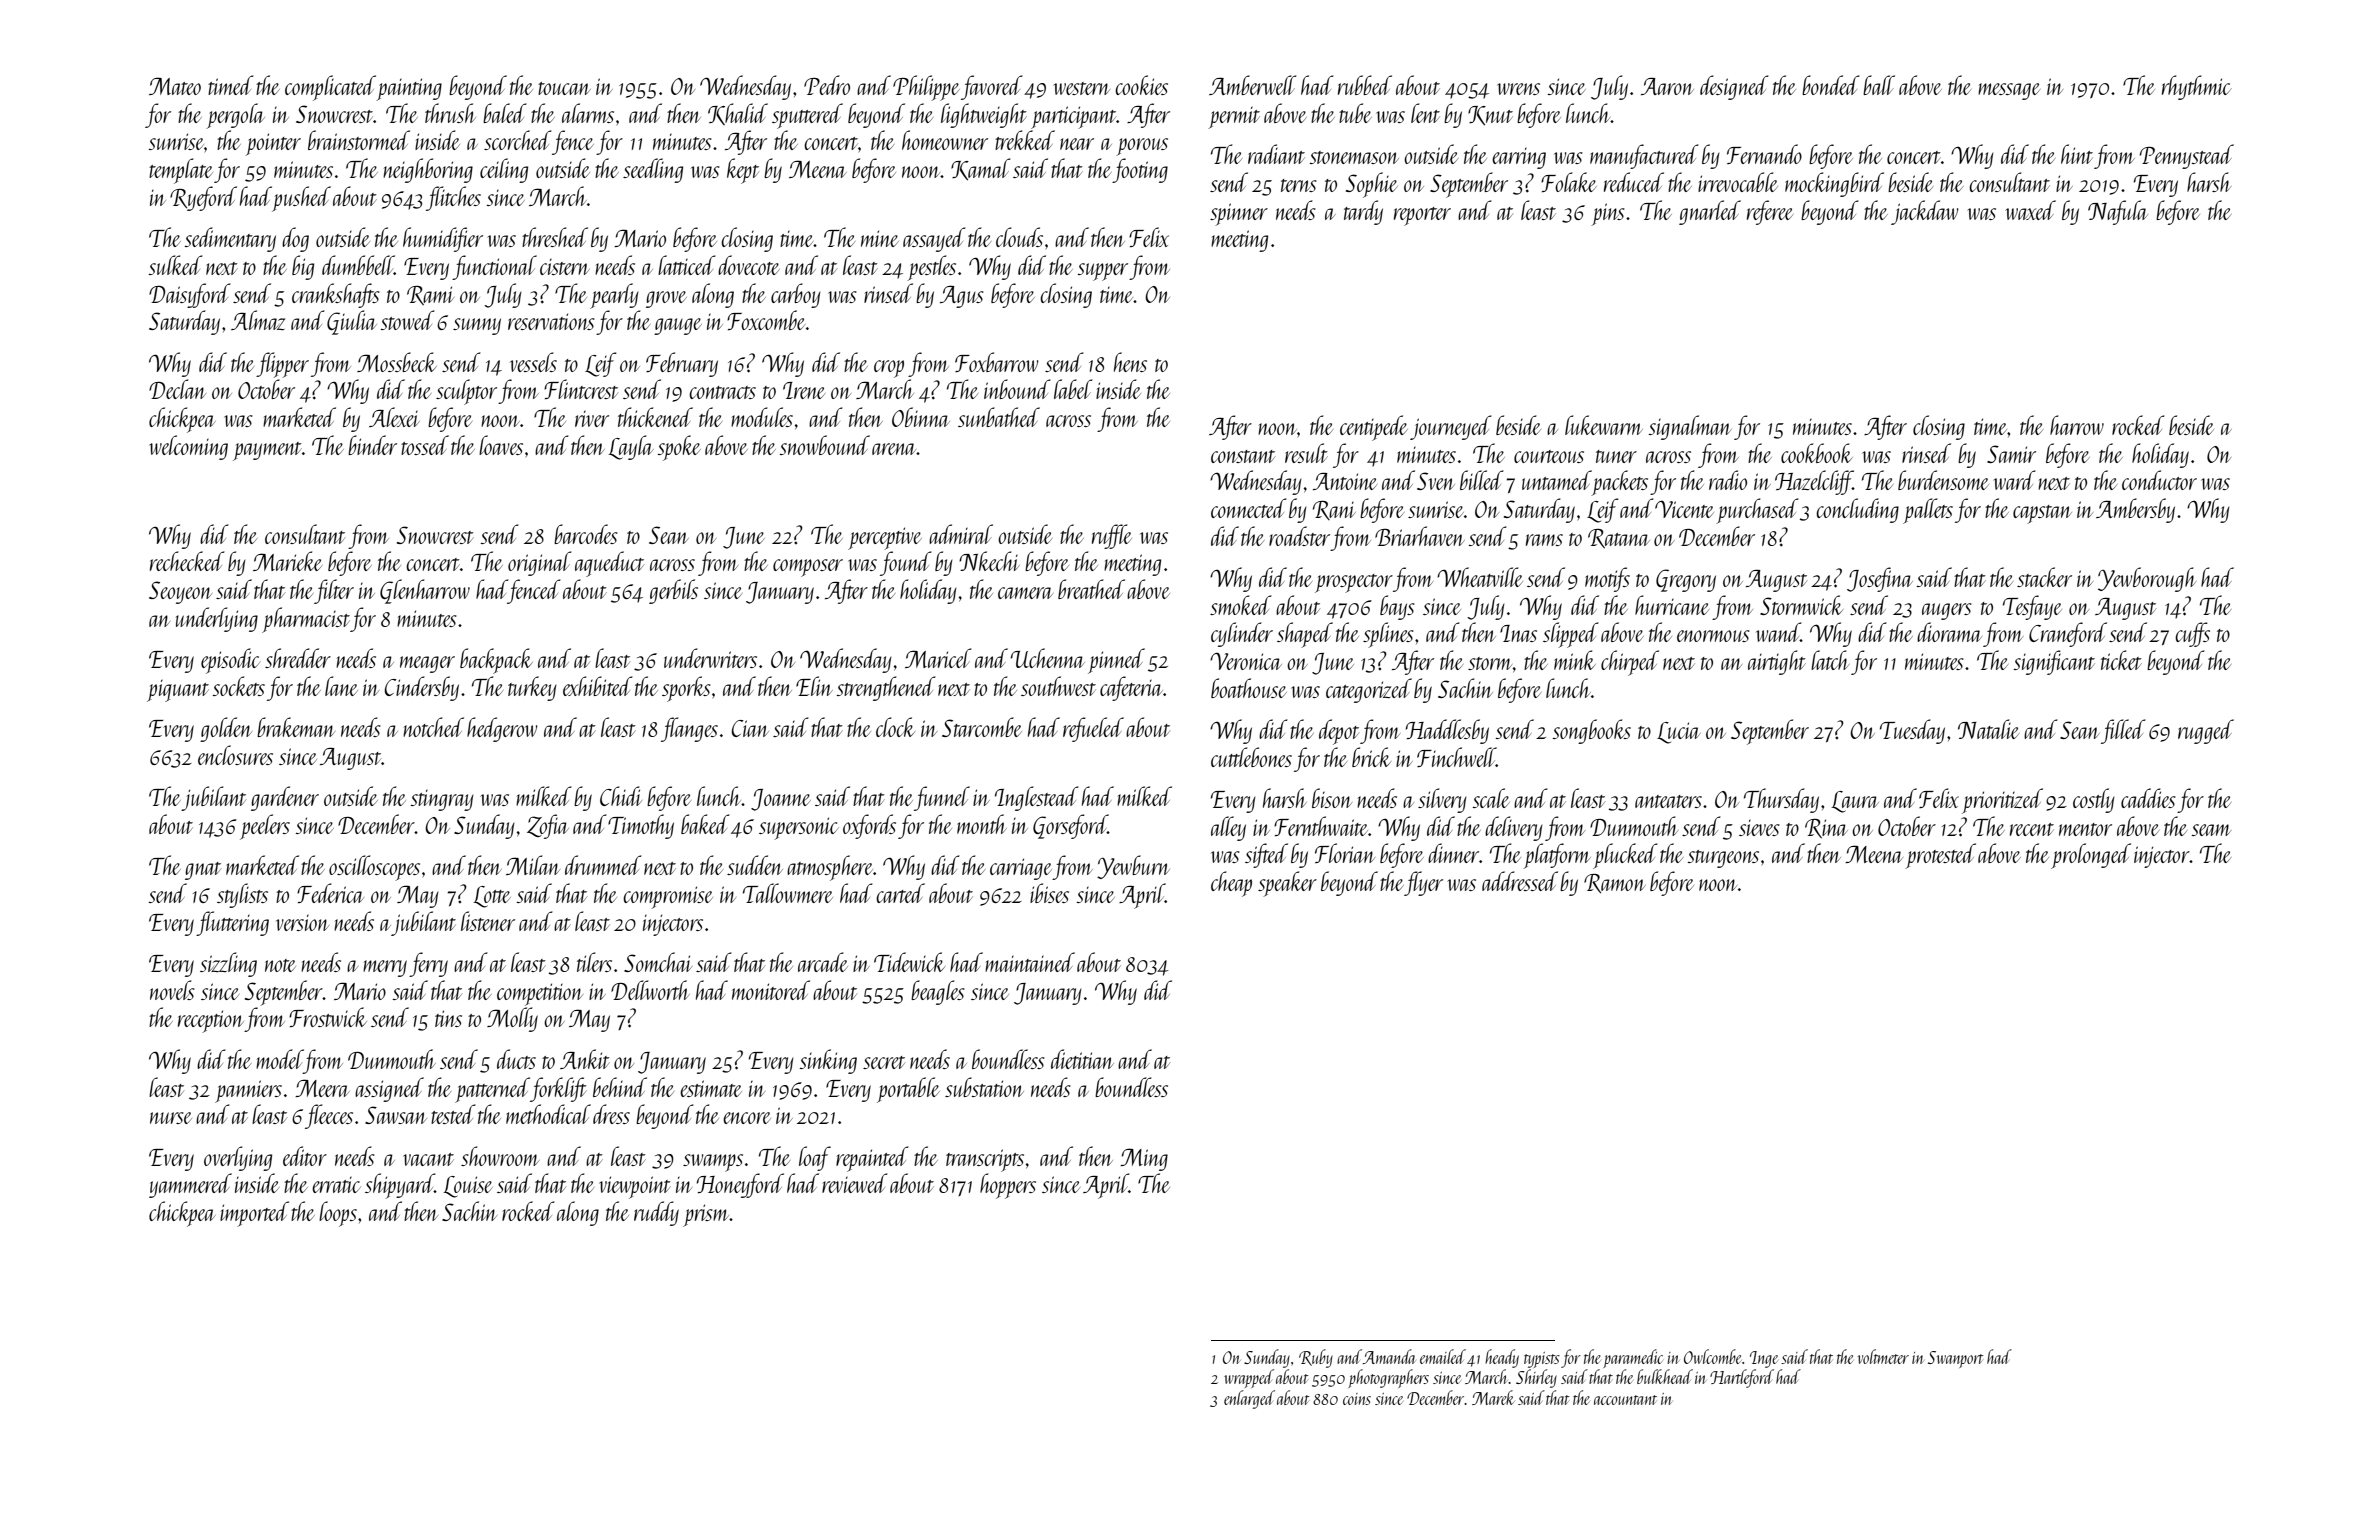  What do you see at coordinates (1667, 86) in the image?
I see `Aaron` at bounding box center [1667, 86].
